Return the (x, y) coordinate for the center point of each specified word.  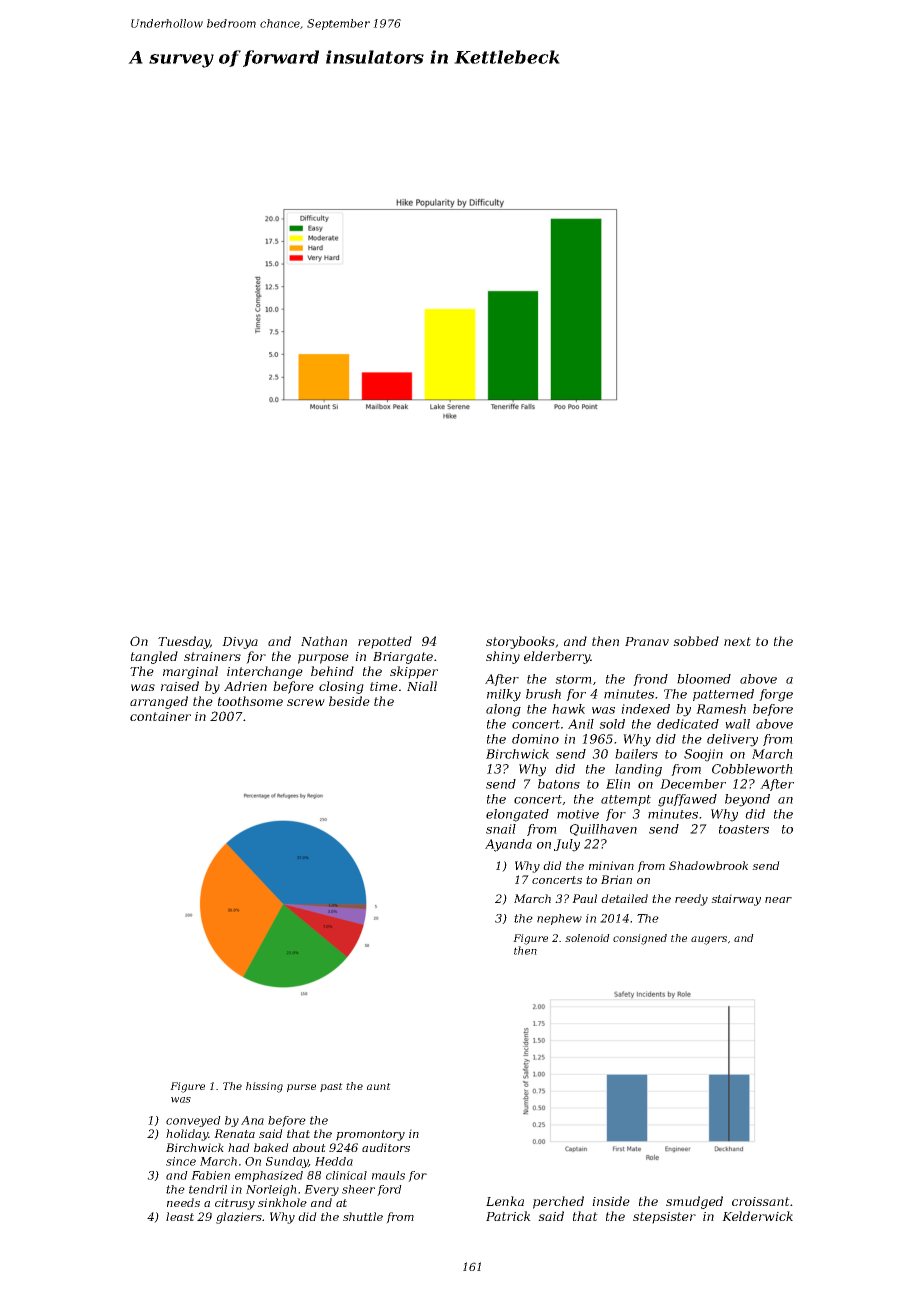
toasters (744, 829)
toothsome (250, 701)
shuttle (363, 1216)
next (737, 641)
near (778, 900)
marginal (190, 672)
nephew (559, 919)
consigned (640, 939)
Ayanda (508, 845)
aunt (379, 1086)
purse (301, 1088)
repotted (385, 642)
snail (501, 829)
